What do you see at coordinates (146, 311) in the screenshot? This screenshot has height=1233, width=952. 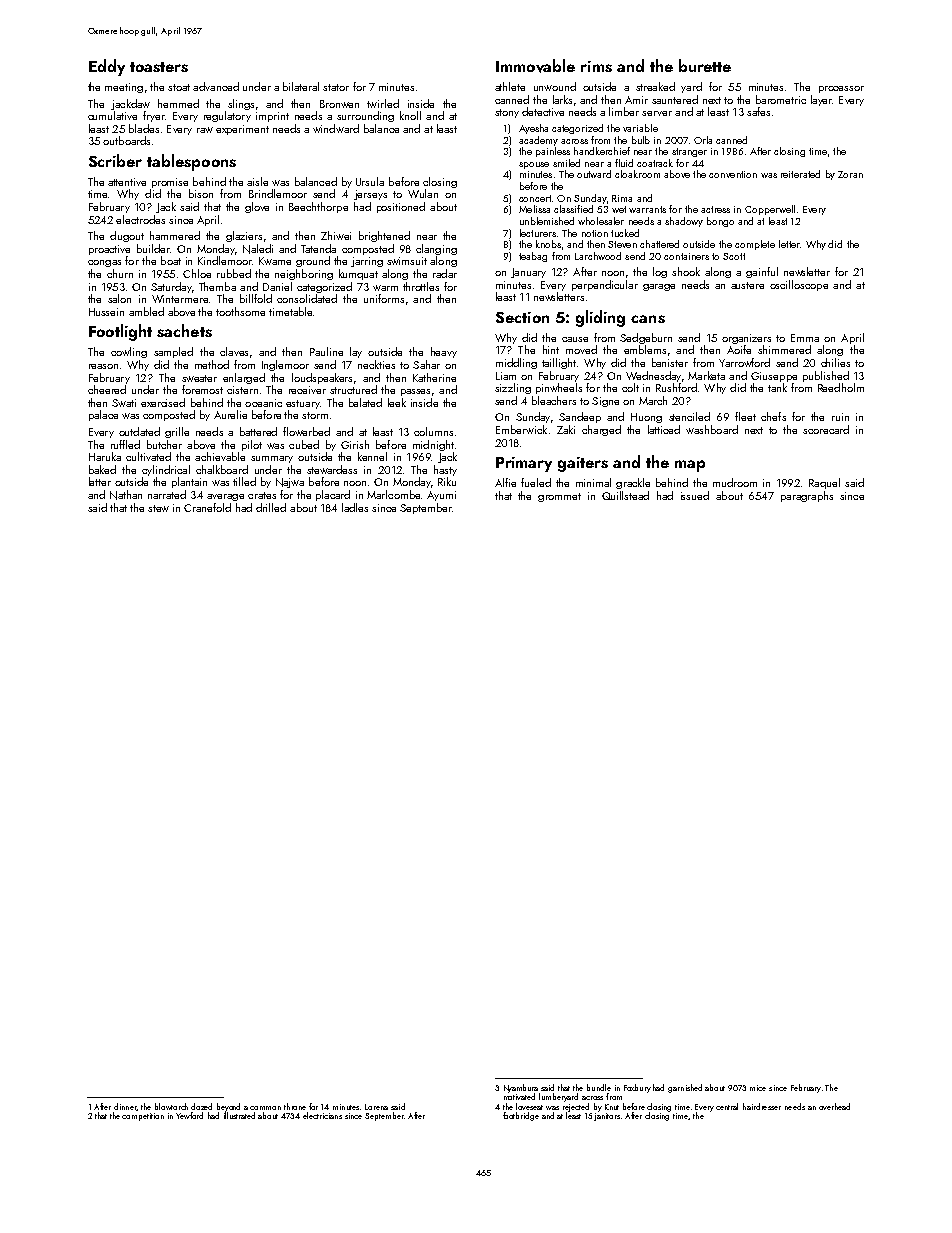 I see `ambled` at bounding box center [146, 311].
